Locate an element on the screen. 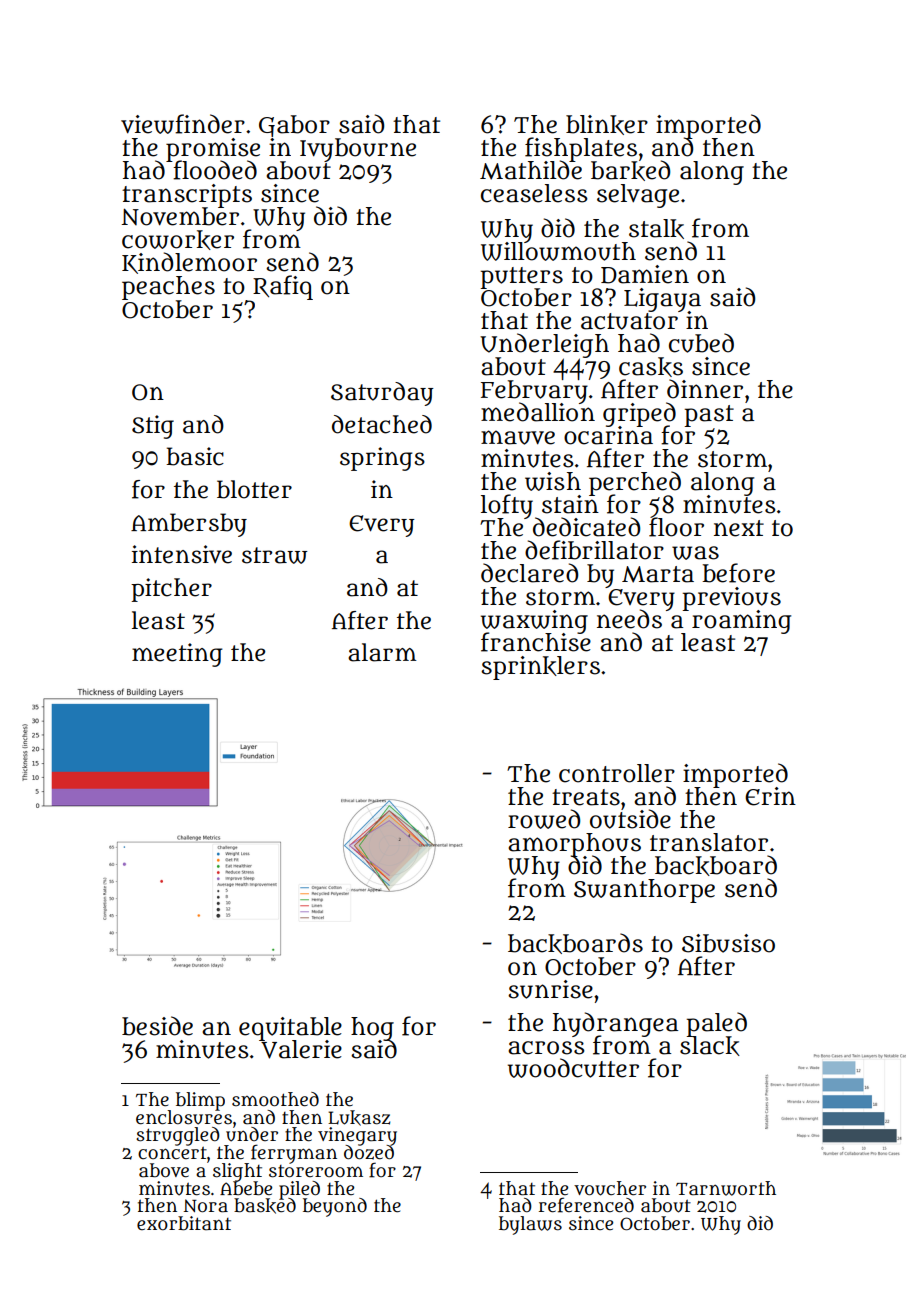 The height and width of the screenshot is (1314, 924). dinner is located at coordinates (705, 389).
